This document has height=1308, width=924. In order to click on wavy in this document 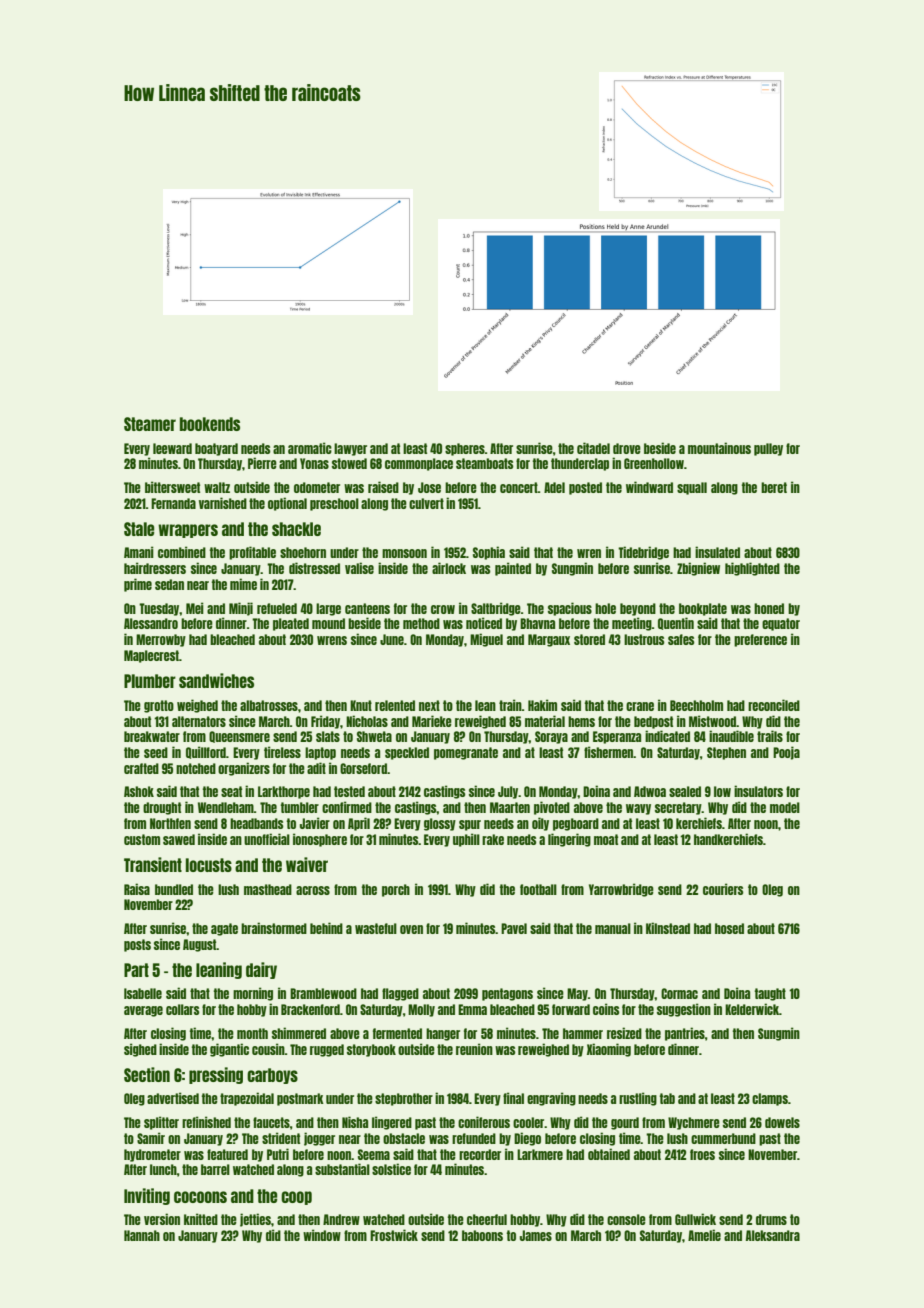, I will do `click(638, 809)`.
